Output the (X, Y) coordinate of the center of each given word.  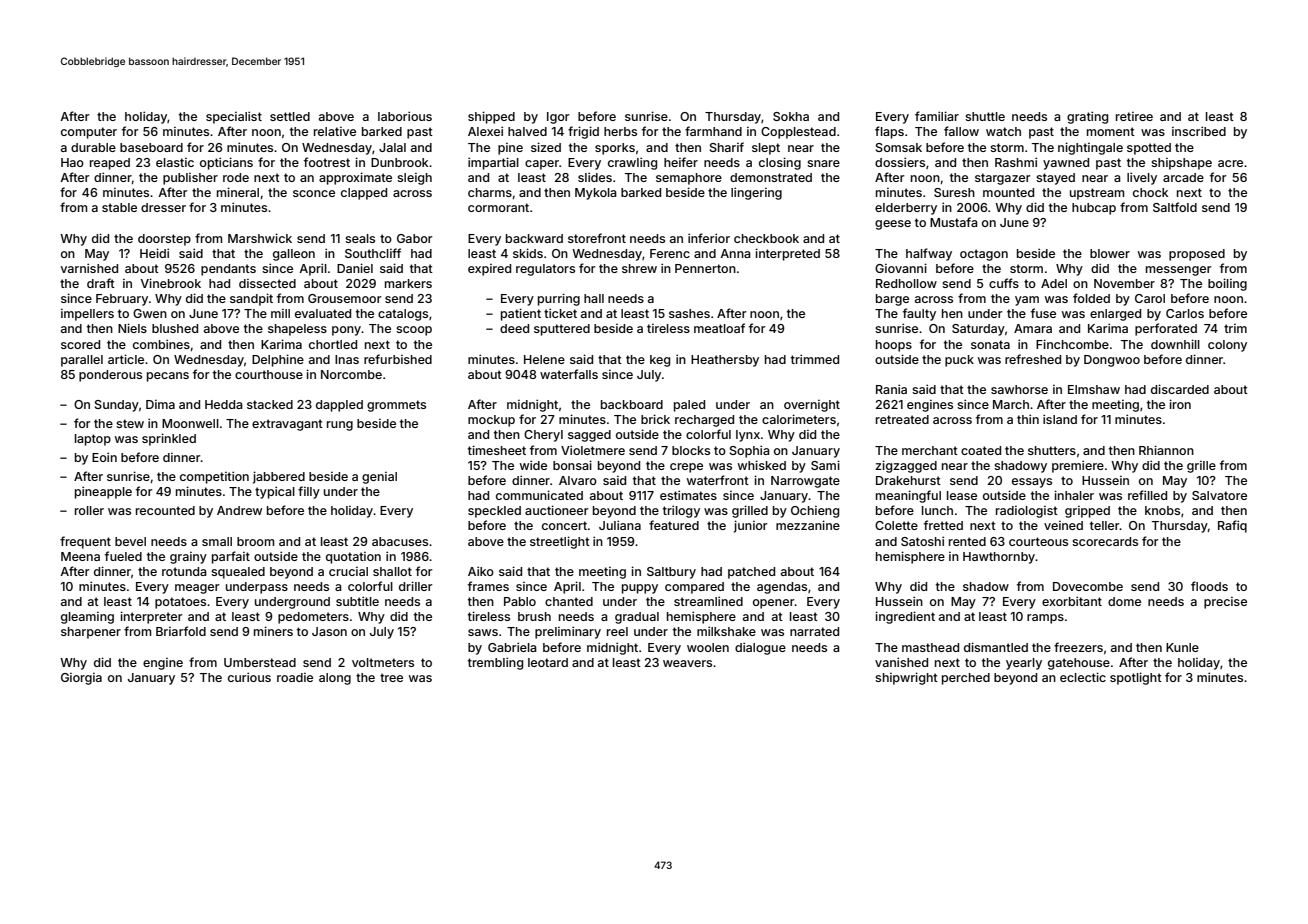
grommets (396, 406)
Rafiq (1232, 526)
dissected (267, 283)
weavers (687, 663)
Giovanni (901, 268)
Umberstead (260, 662)
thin (1028, 419)
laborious (405, 116)
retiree (1134, 116)
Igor (558, 118)
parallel (82, 361)
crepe (686, 468)
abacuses (400, 541)
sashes (689, 313)
